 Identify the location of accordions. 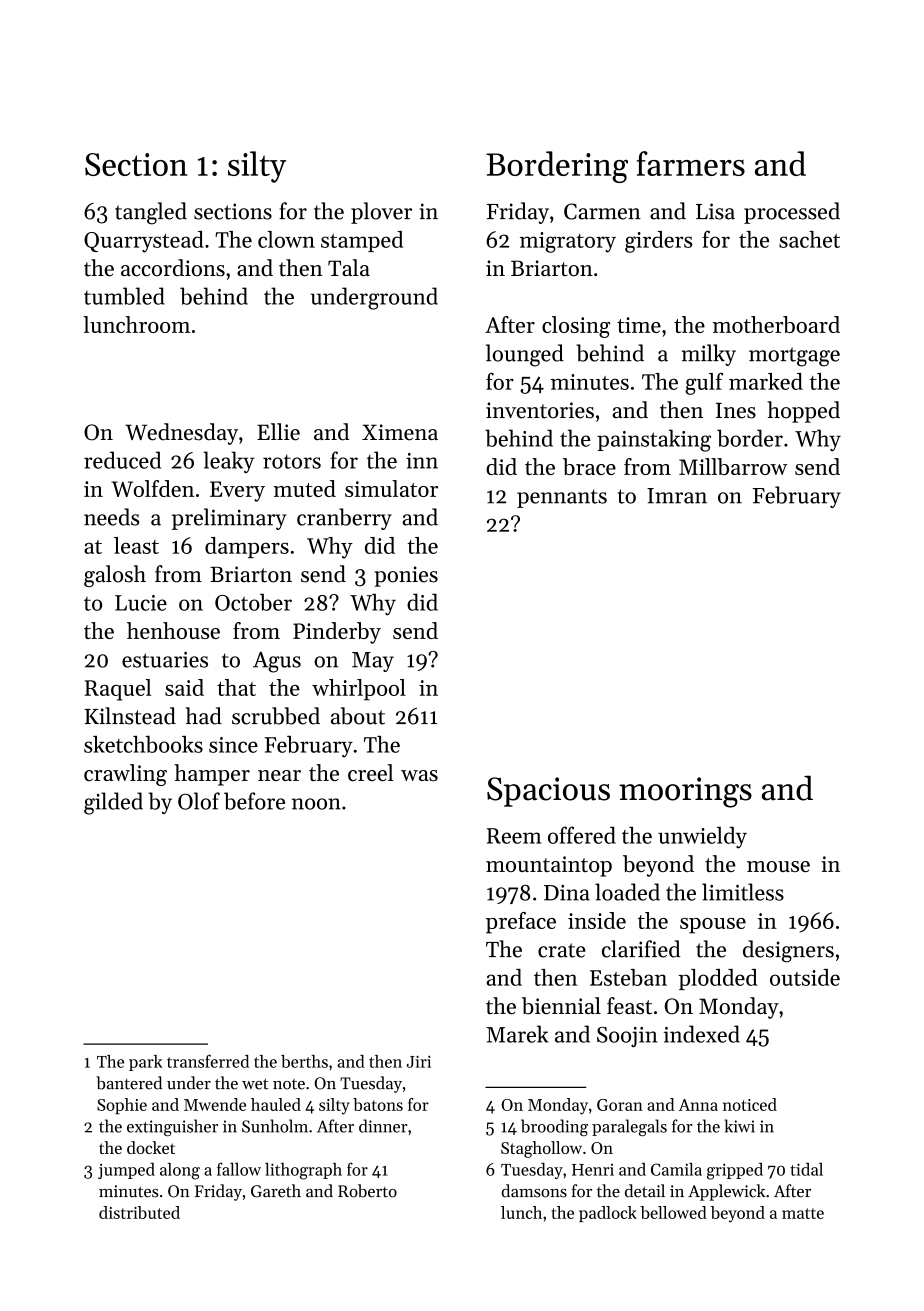
(173, 268).
